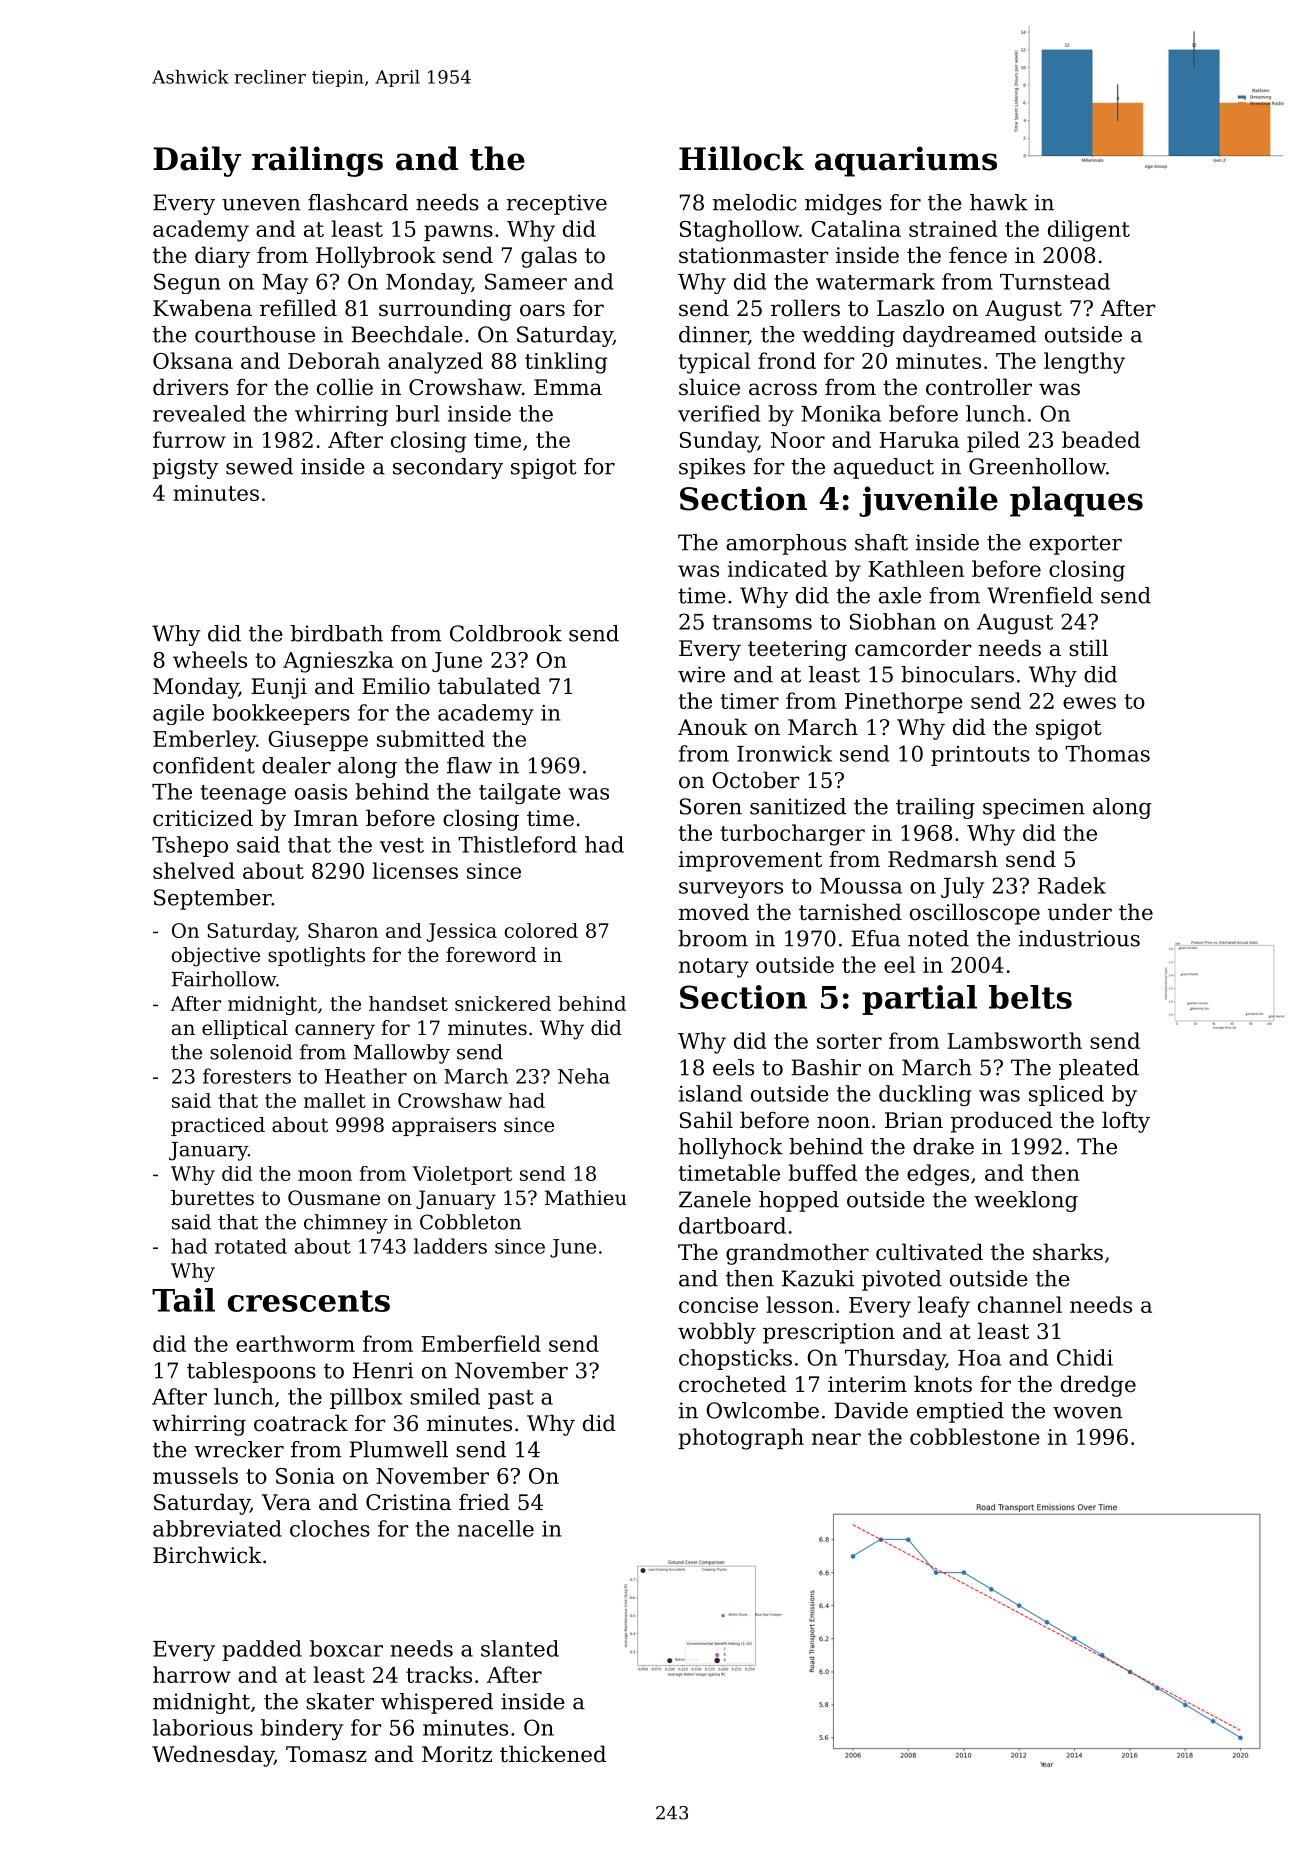 This screenshot has width=1310, height=1853. What do you see at coordinates (197, 161) in the screenshot?
I see `Daily` at bounding box center [197, 161].
